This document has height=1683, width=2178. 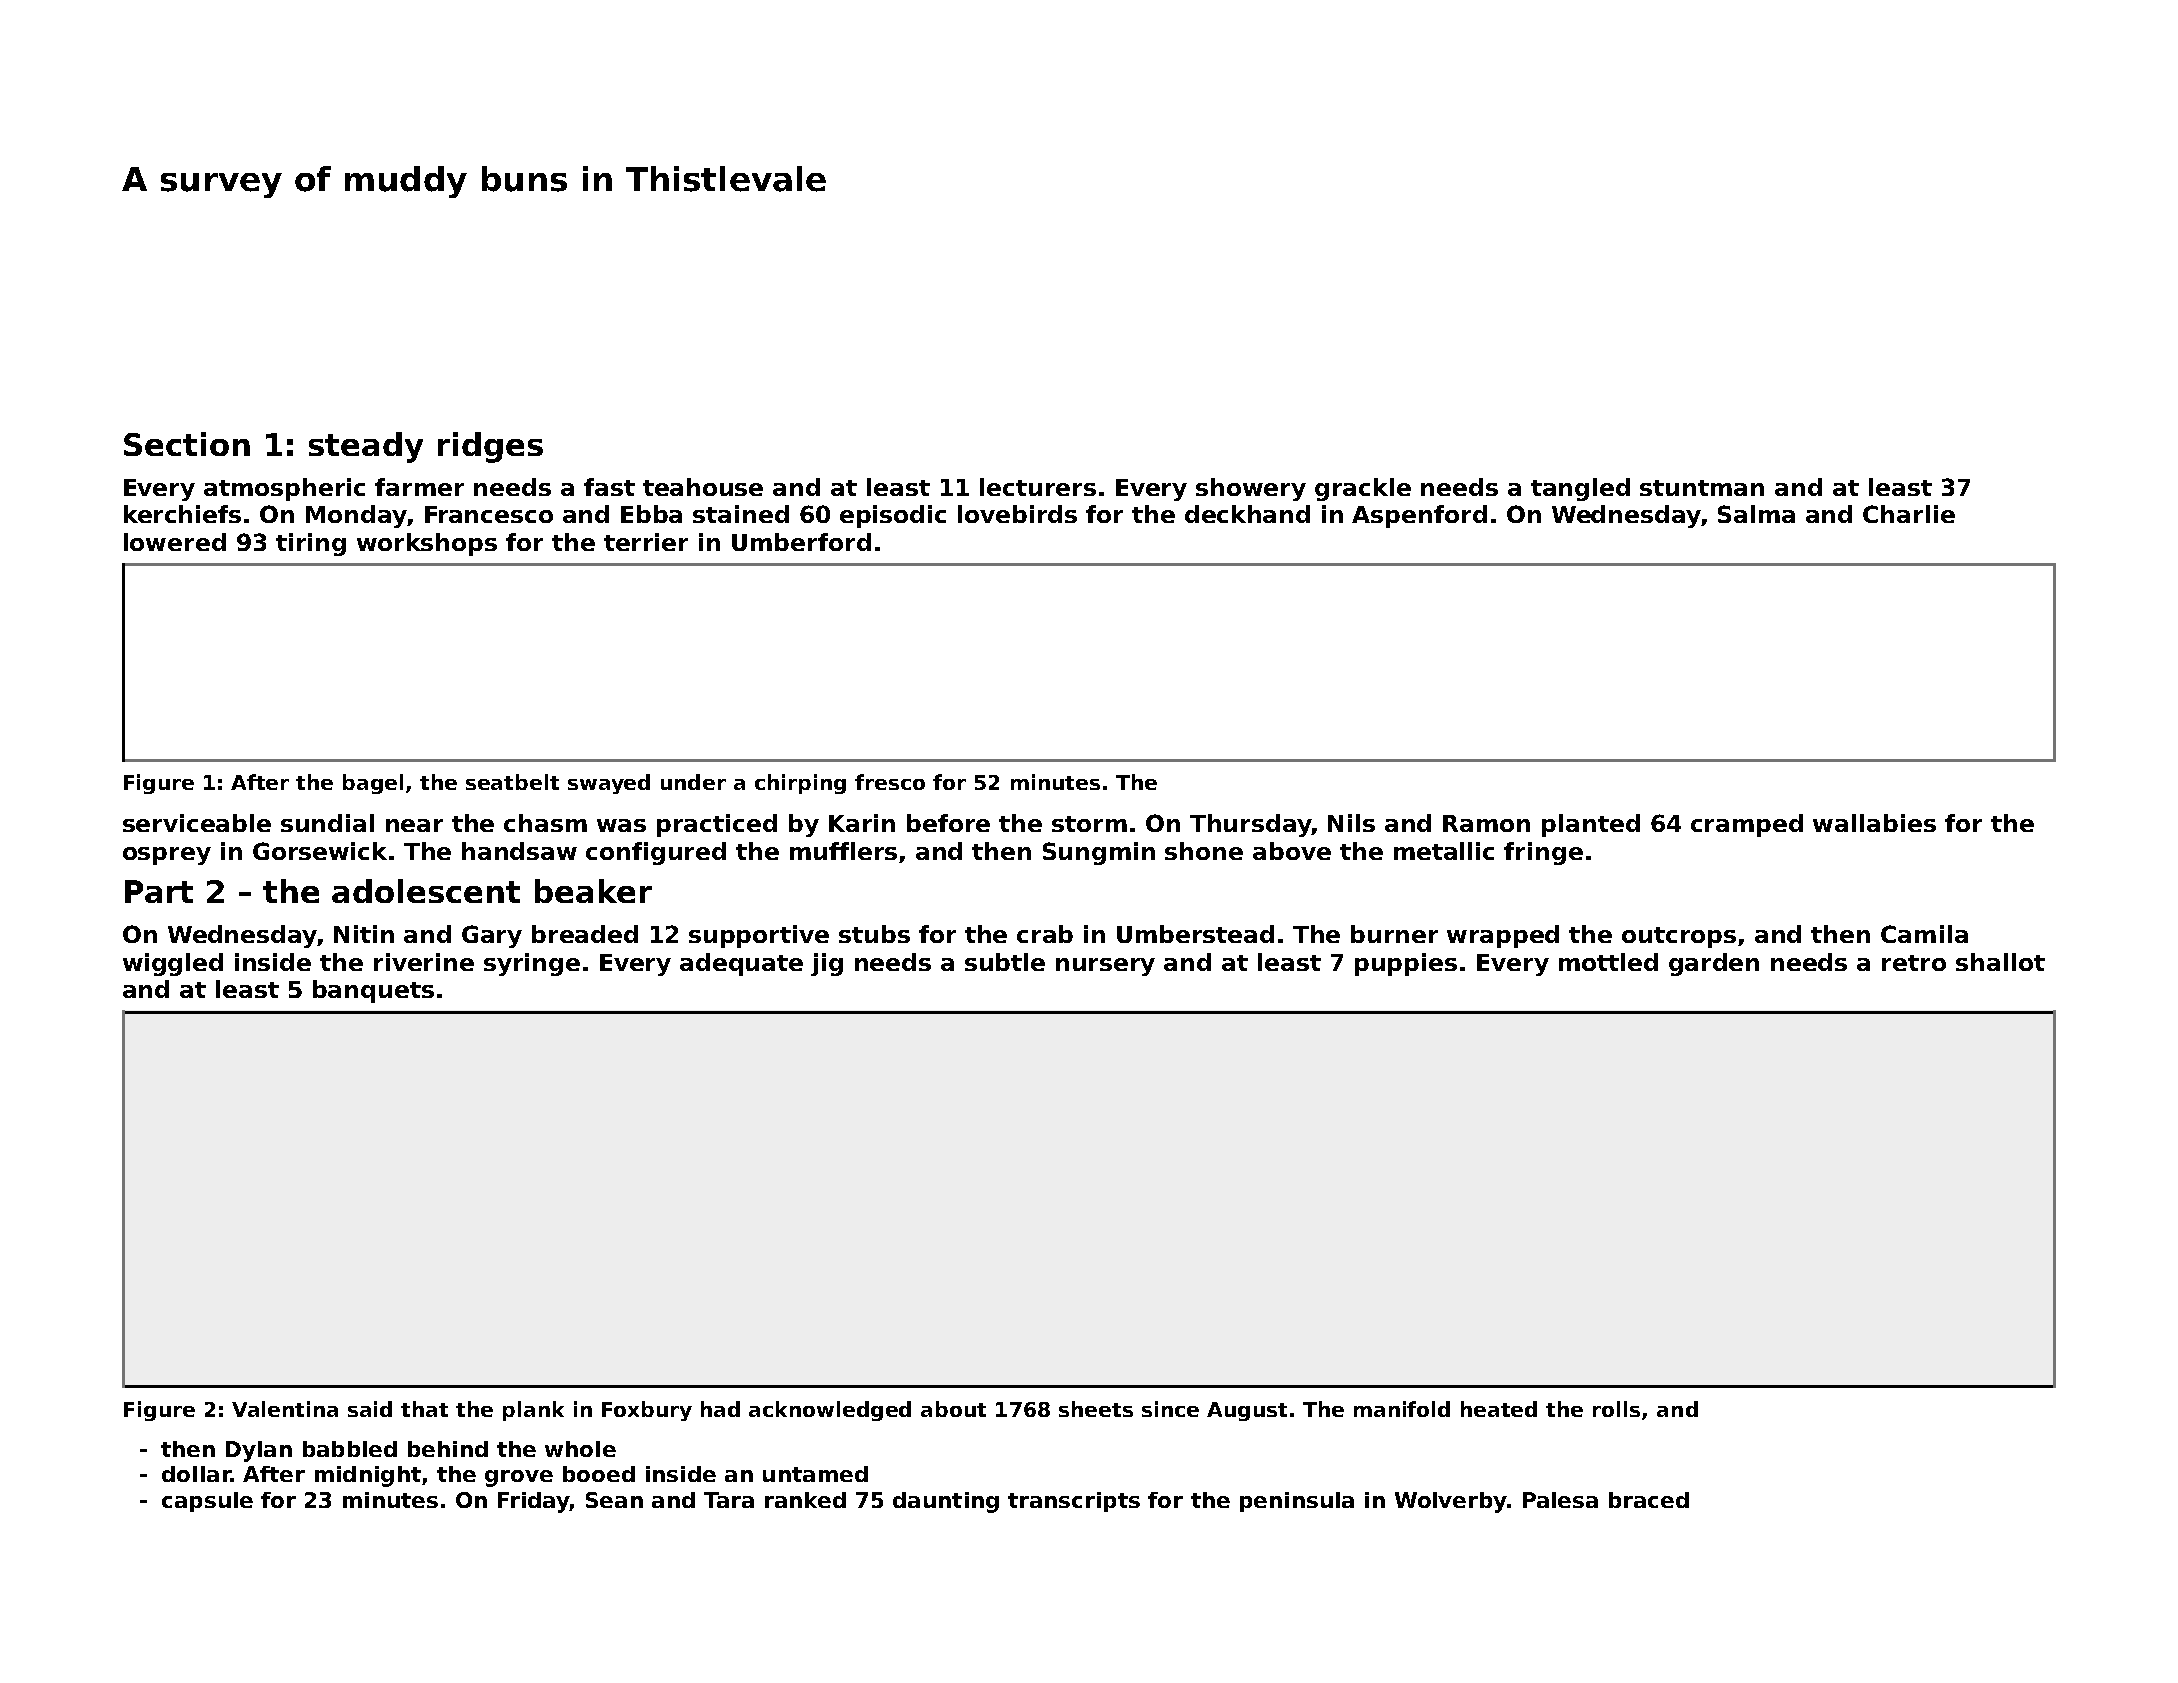 What do you see at coordinates (1649, 1500) in the document?
I see `braced` at bounding box center [1649, 1500].
